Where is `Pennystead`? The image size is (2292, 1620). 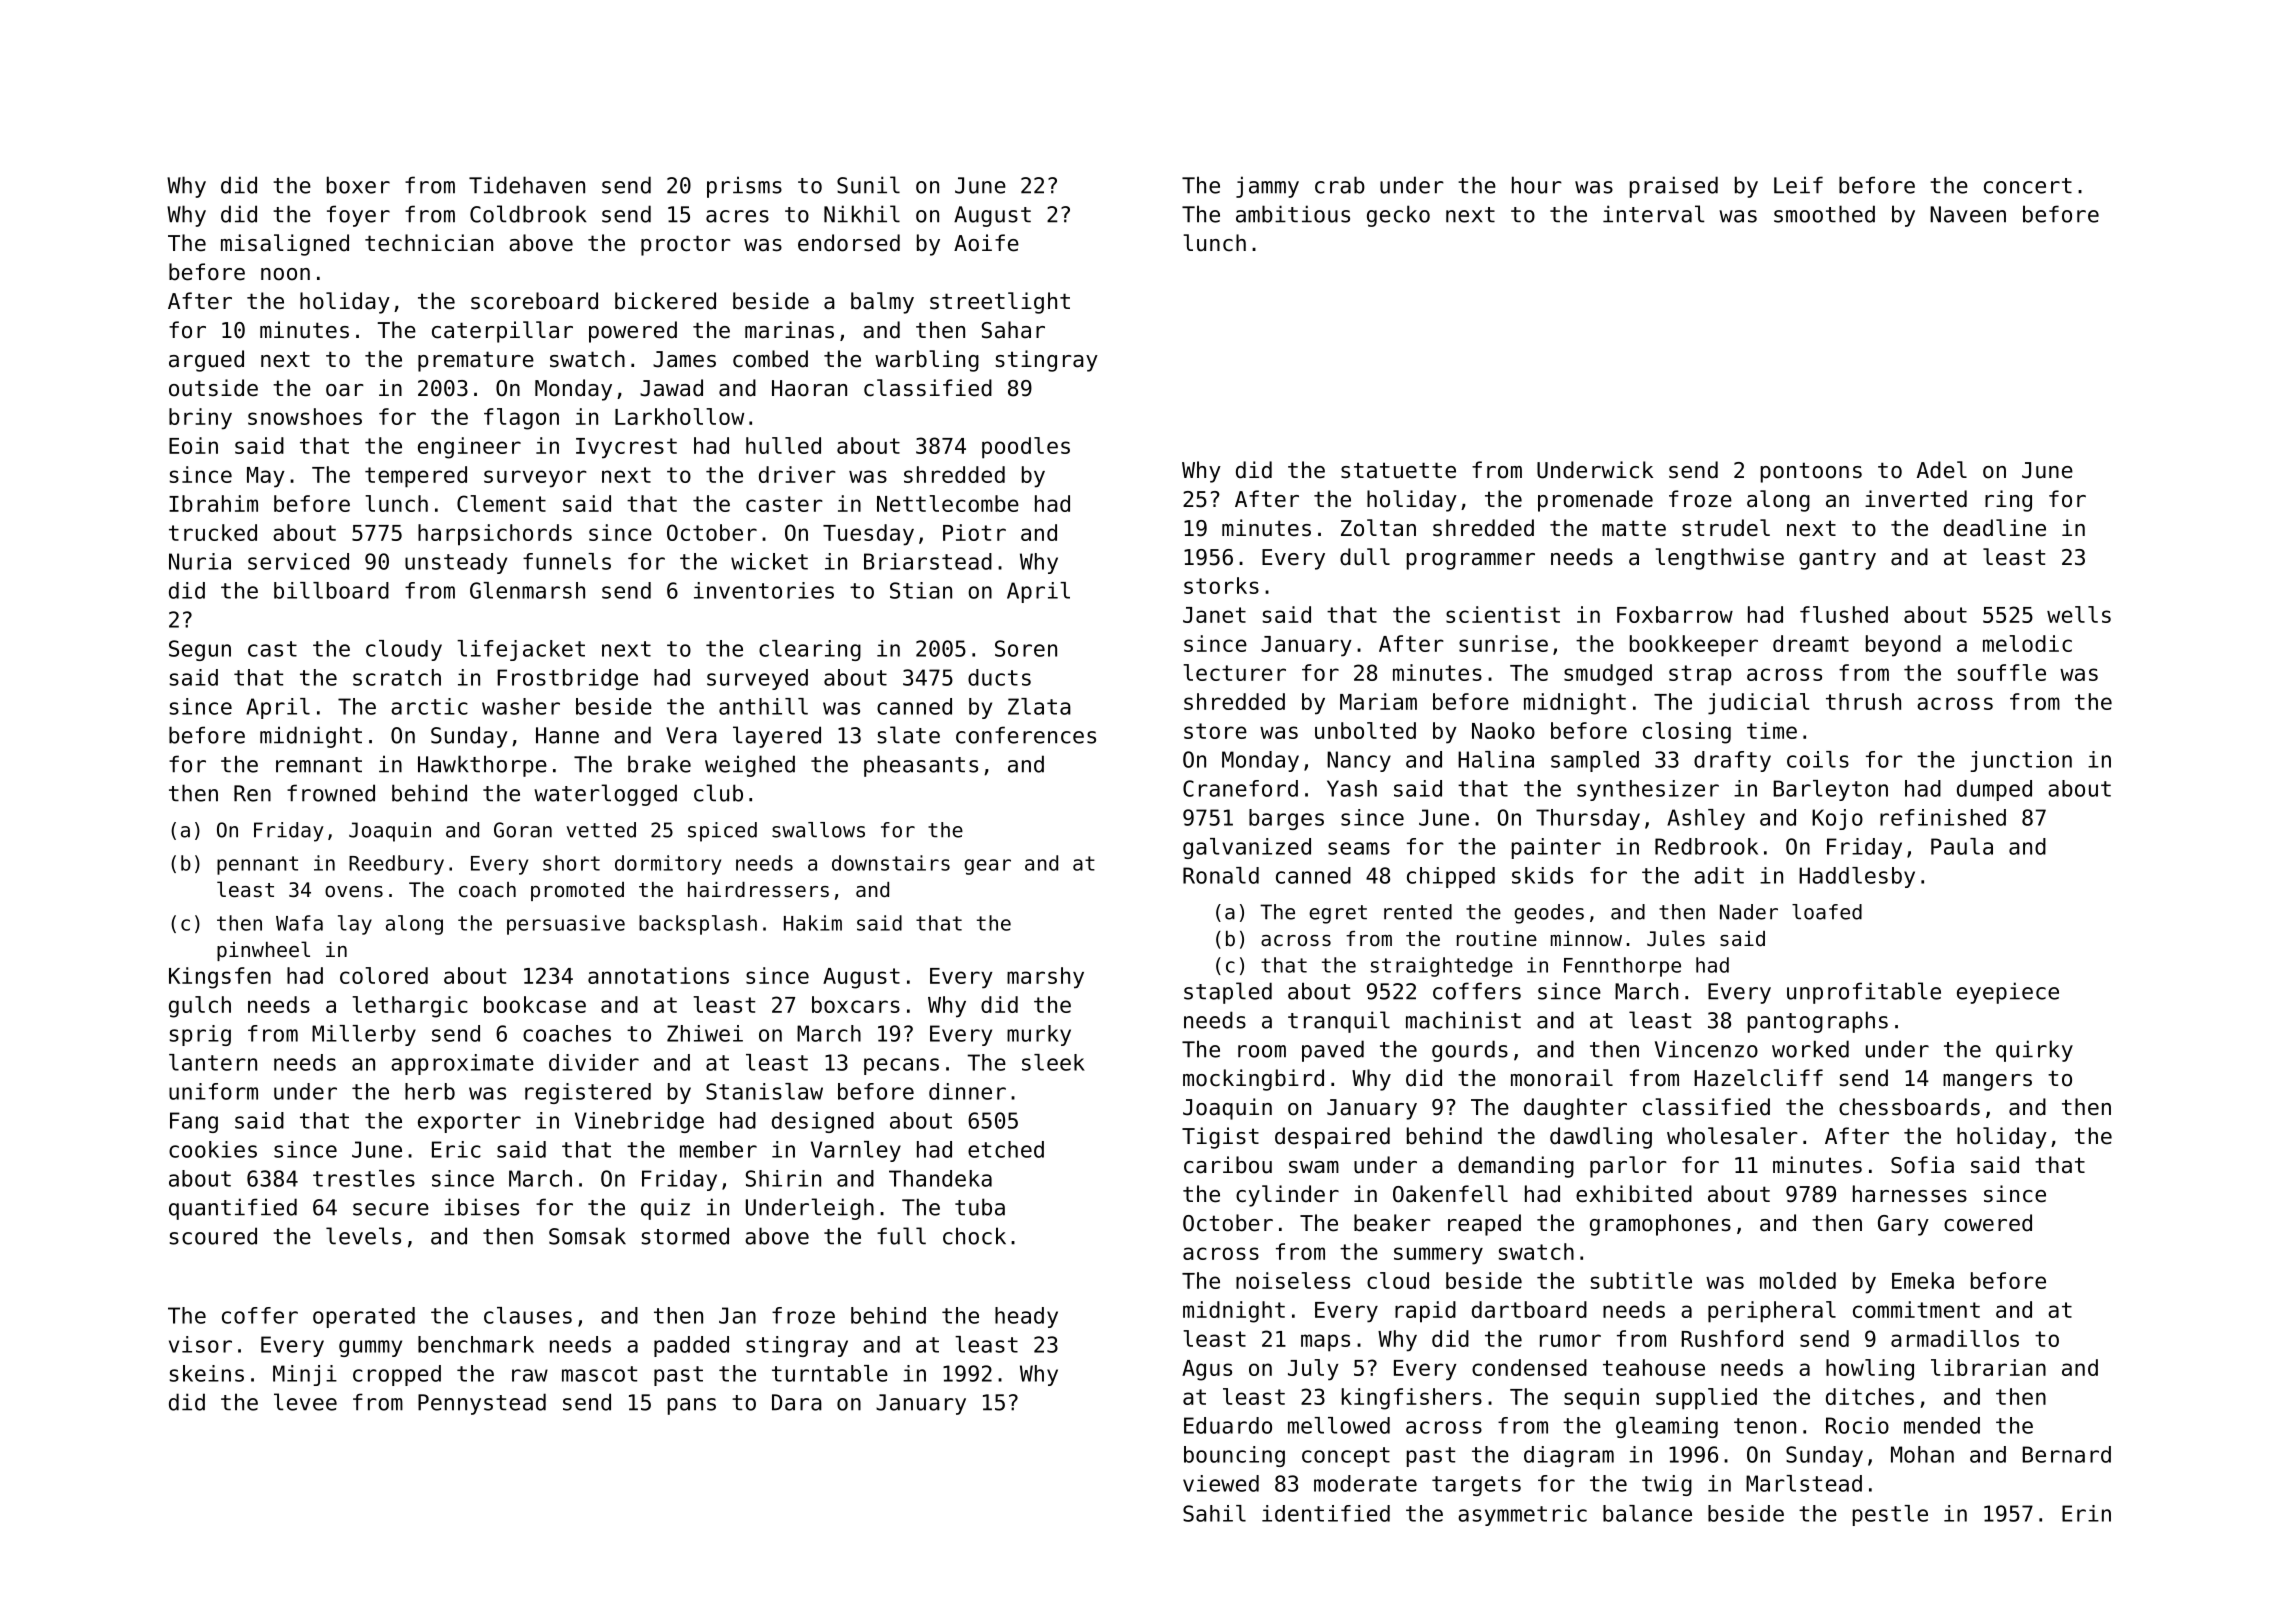
Pennystead is located at coordinates (482, 1404).
